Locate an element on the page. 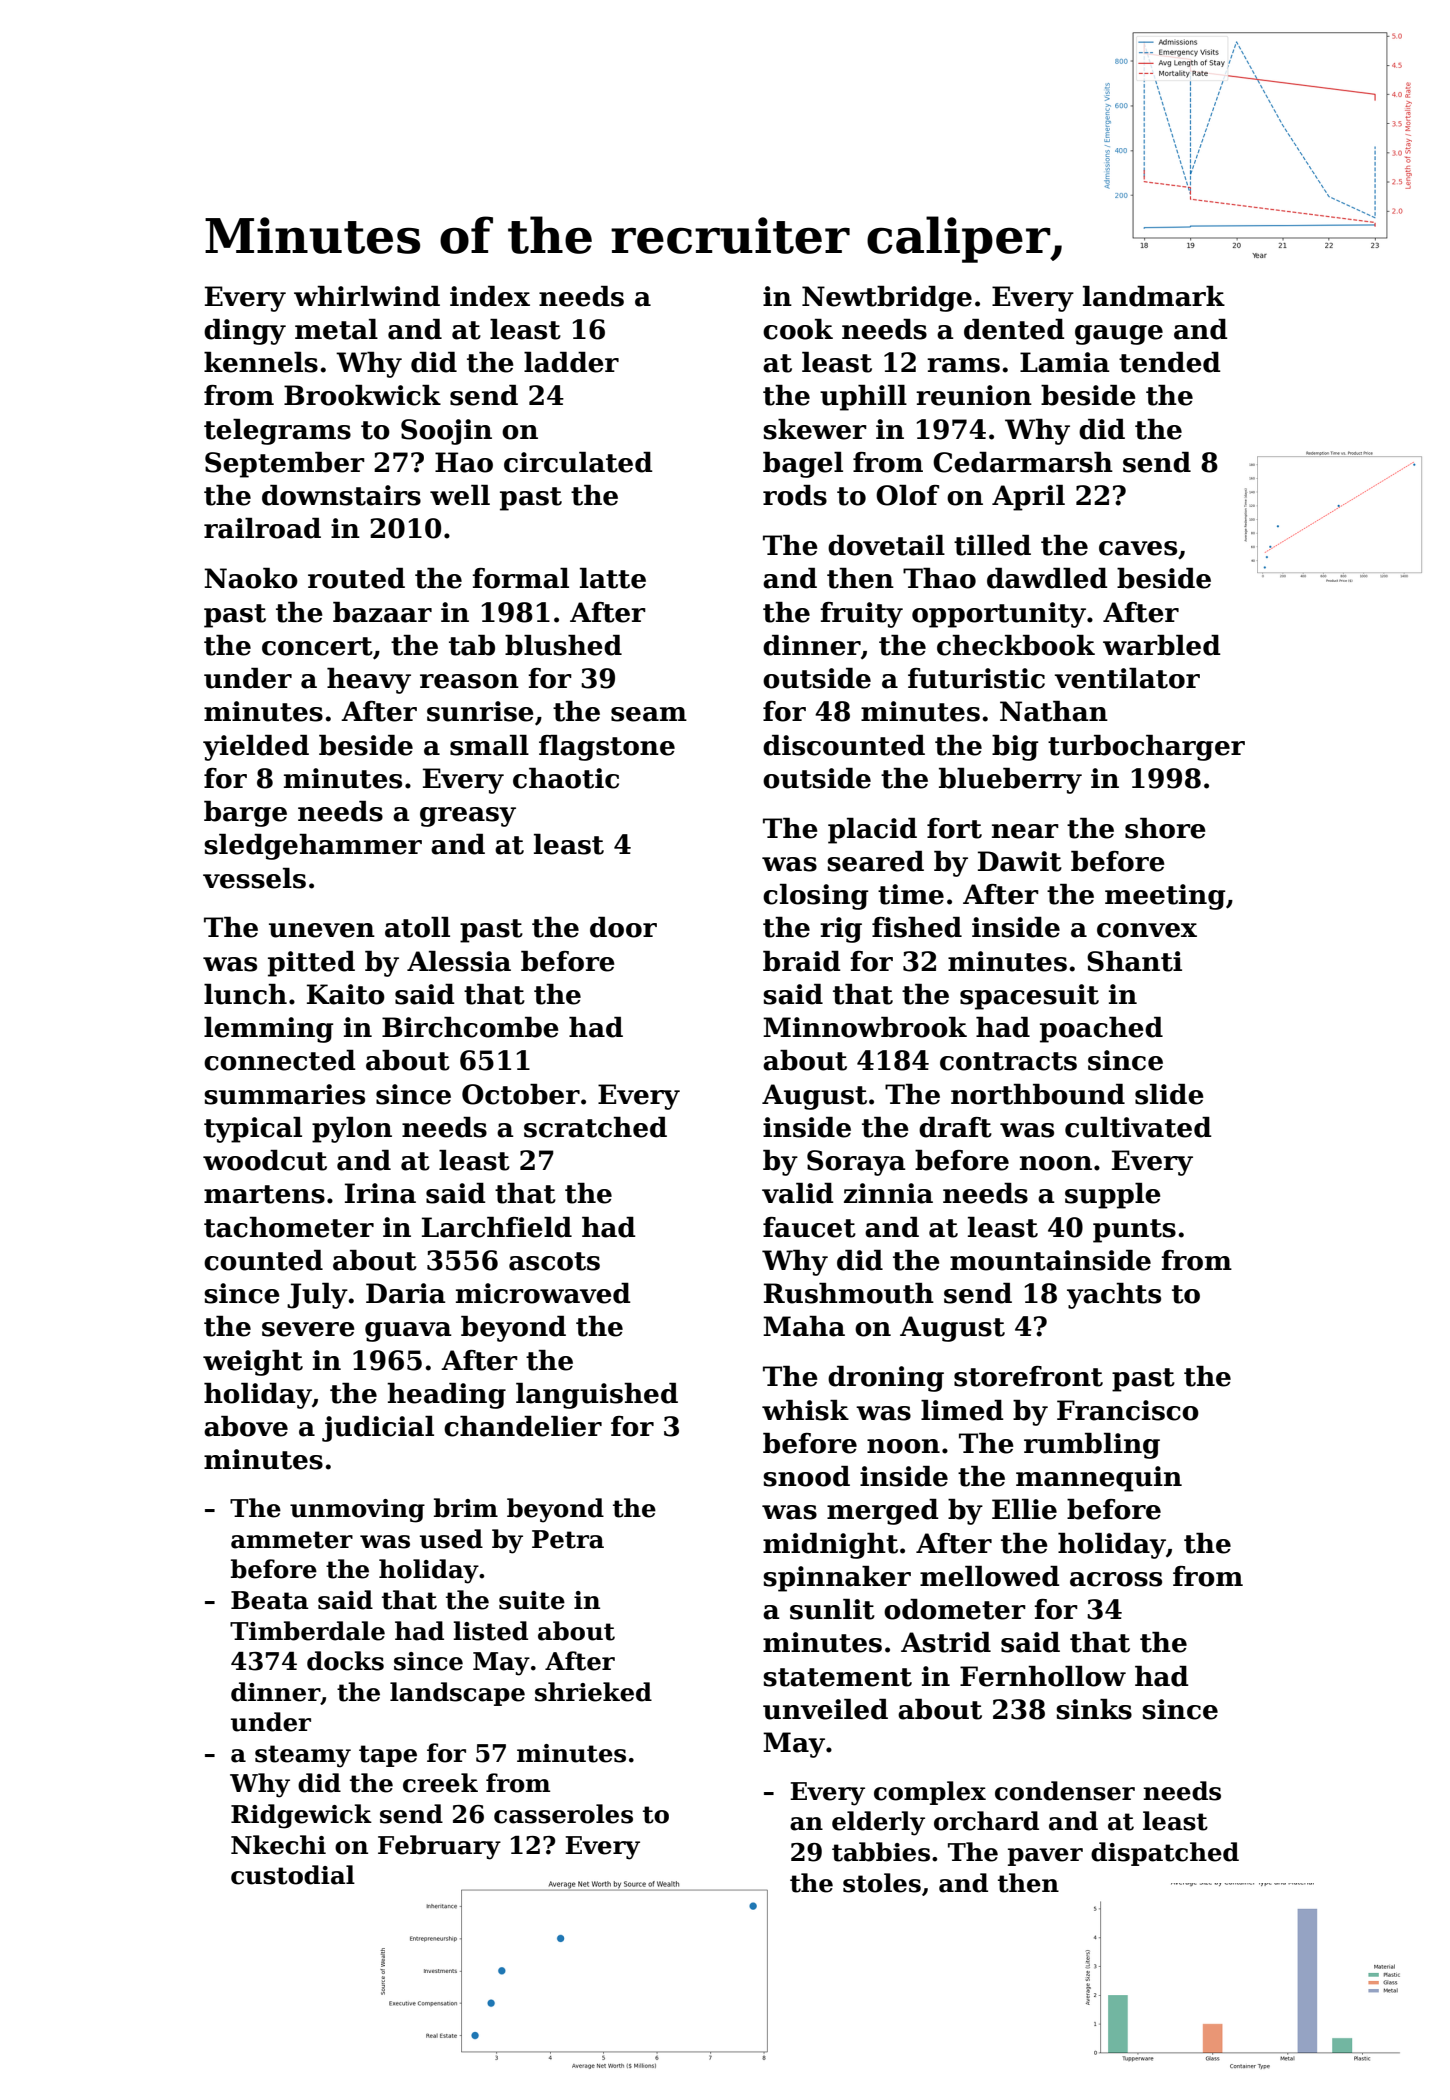  typical is located at coordinates (253, 1130).
